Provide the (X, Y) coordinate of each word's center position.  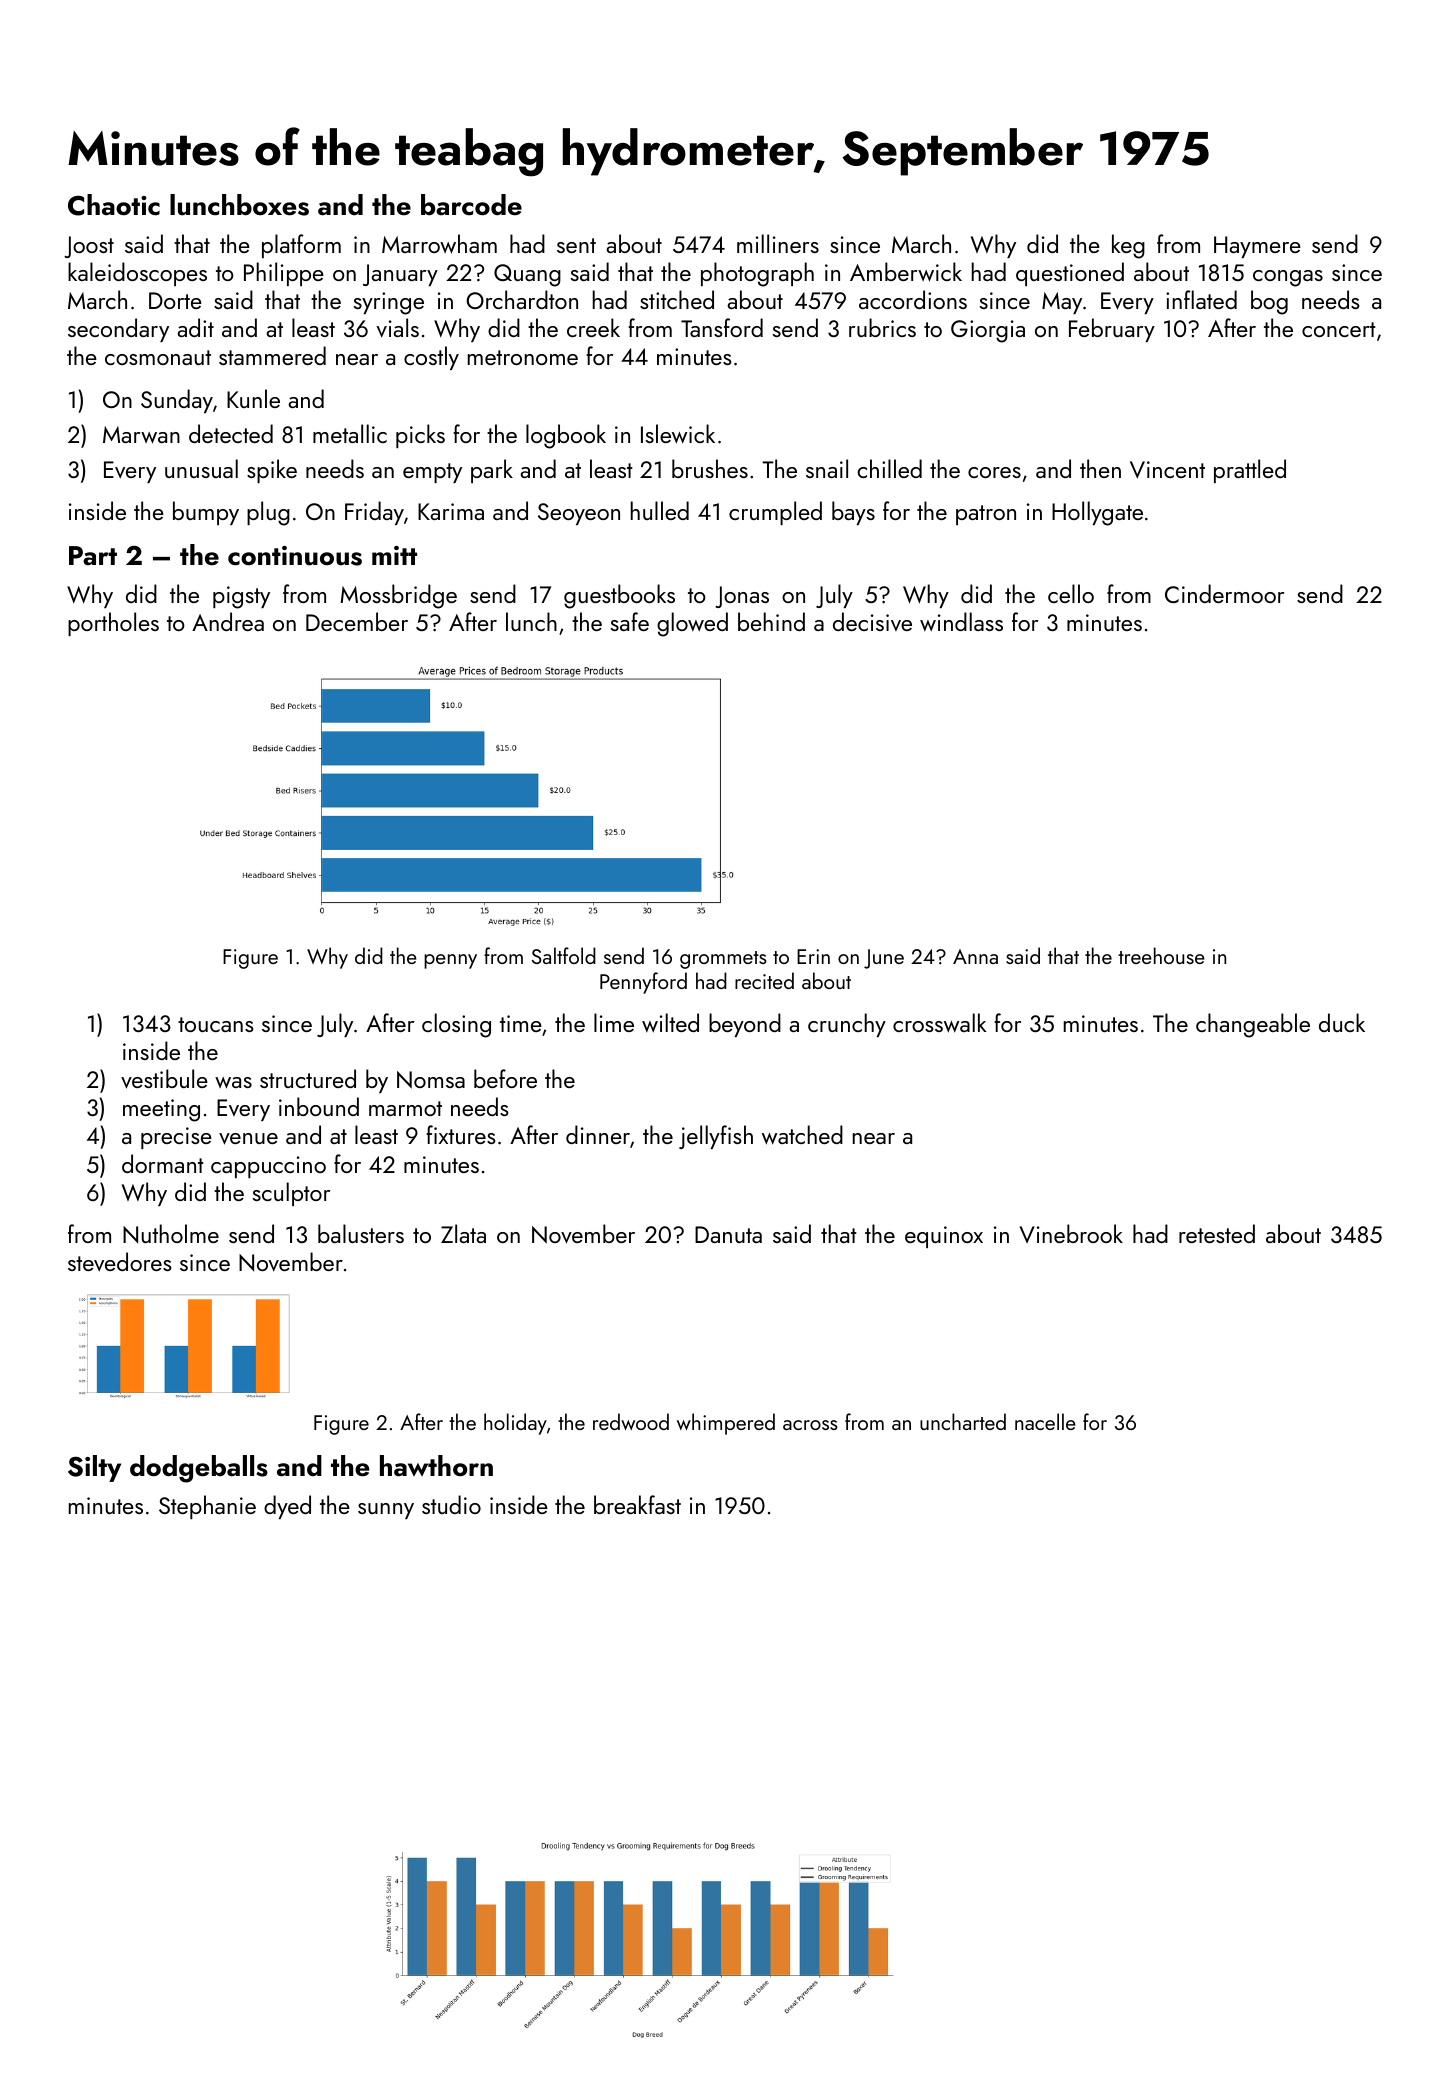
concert (1339, 329)
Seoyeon (579, 514)
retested (1217, 1233)
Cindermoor (1224, 593)
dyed (287, 1507)
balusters (361, 1233)
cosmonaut (158, 357)
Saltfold (564, 955)
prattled (1250, 471)
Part (93, 555)
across (810, 1425)
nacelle (1045, 1421)
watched (802, 1135)
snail (827, 468)
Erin (813, 956)
